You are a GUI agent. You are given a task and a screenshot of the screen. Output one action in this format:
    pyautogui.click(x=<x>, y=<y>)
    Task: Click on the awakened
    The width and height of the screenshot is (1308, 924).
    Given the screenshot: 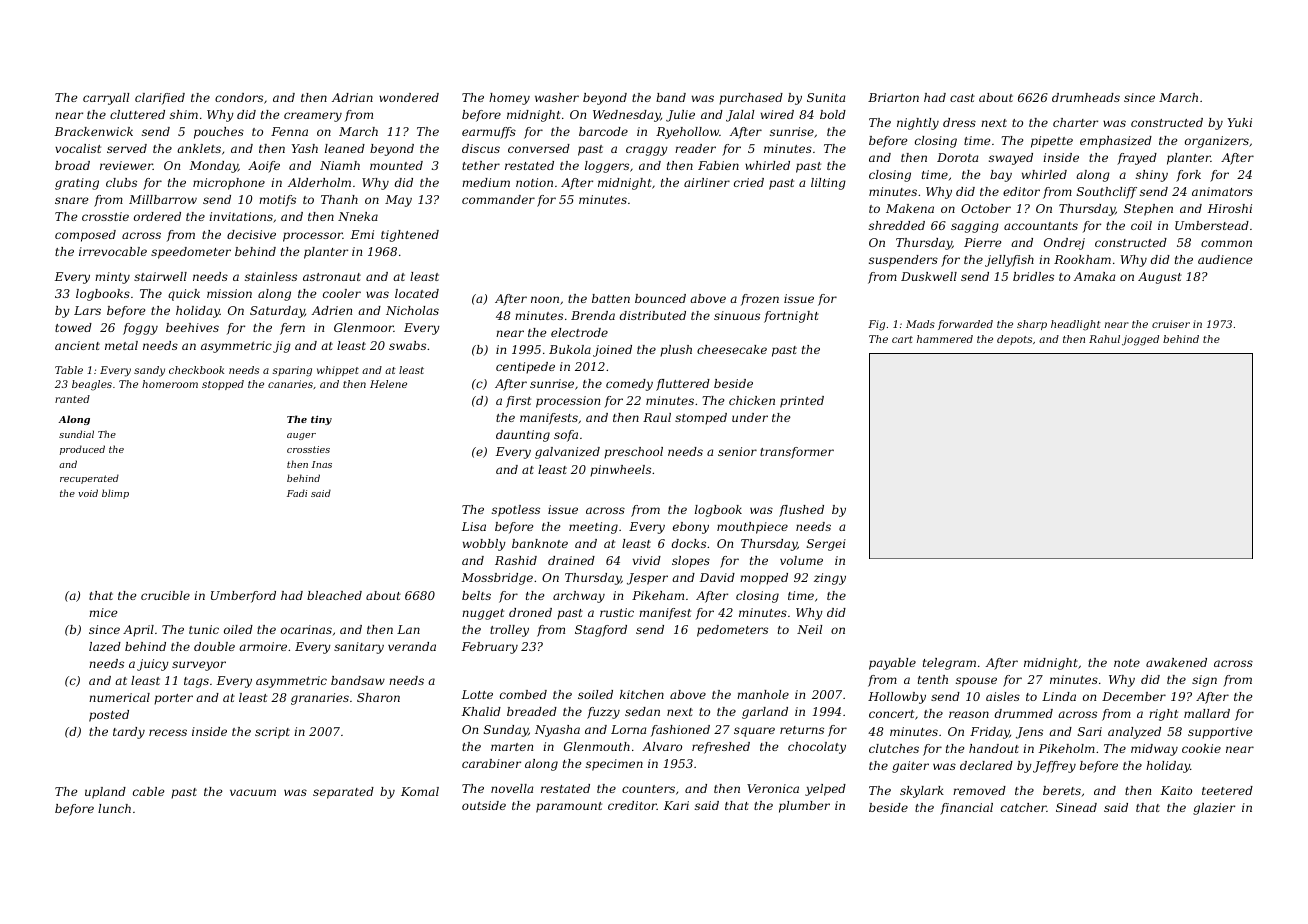 What is the action you would take?
    pyautogui.click(x=1176, y=662)
